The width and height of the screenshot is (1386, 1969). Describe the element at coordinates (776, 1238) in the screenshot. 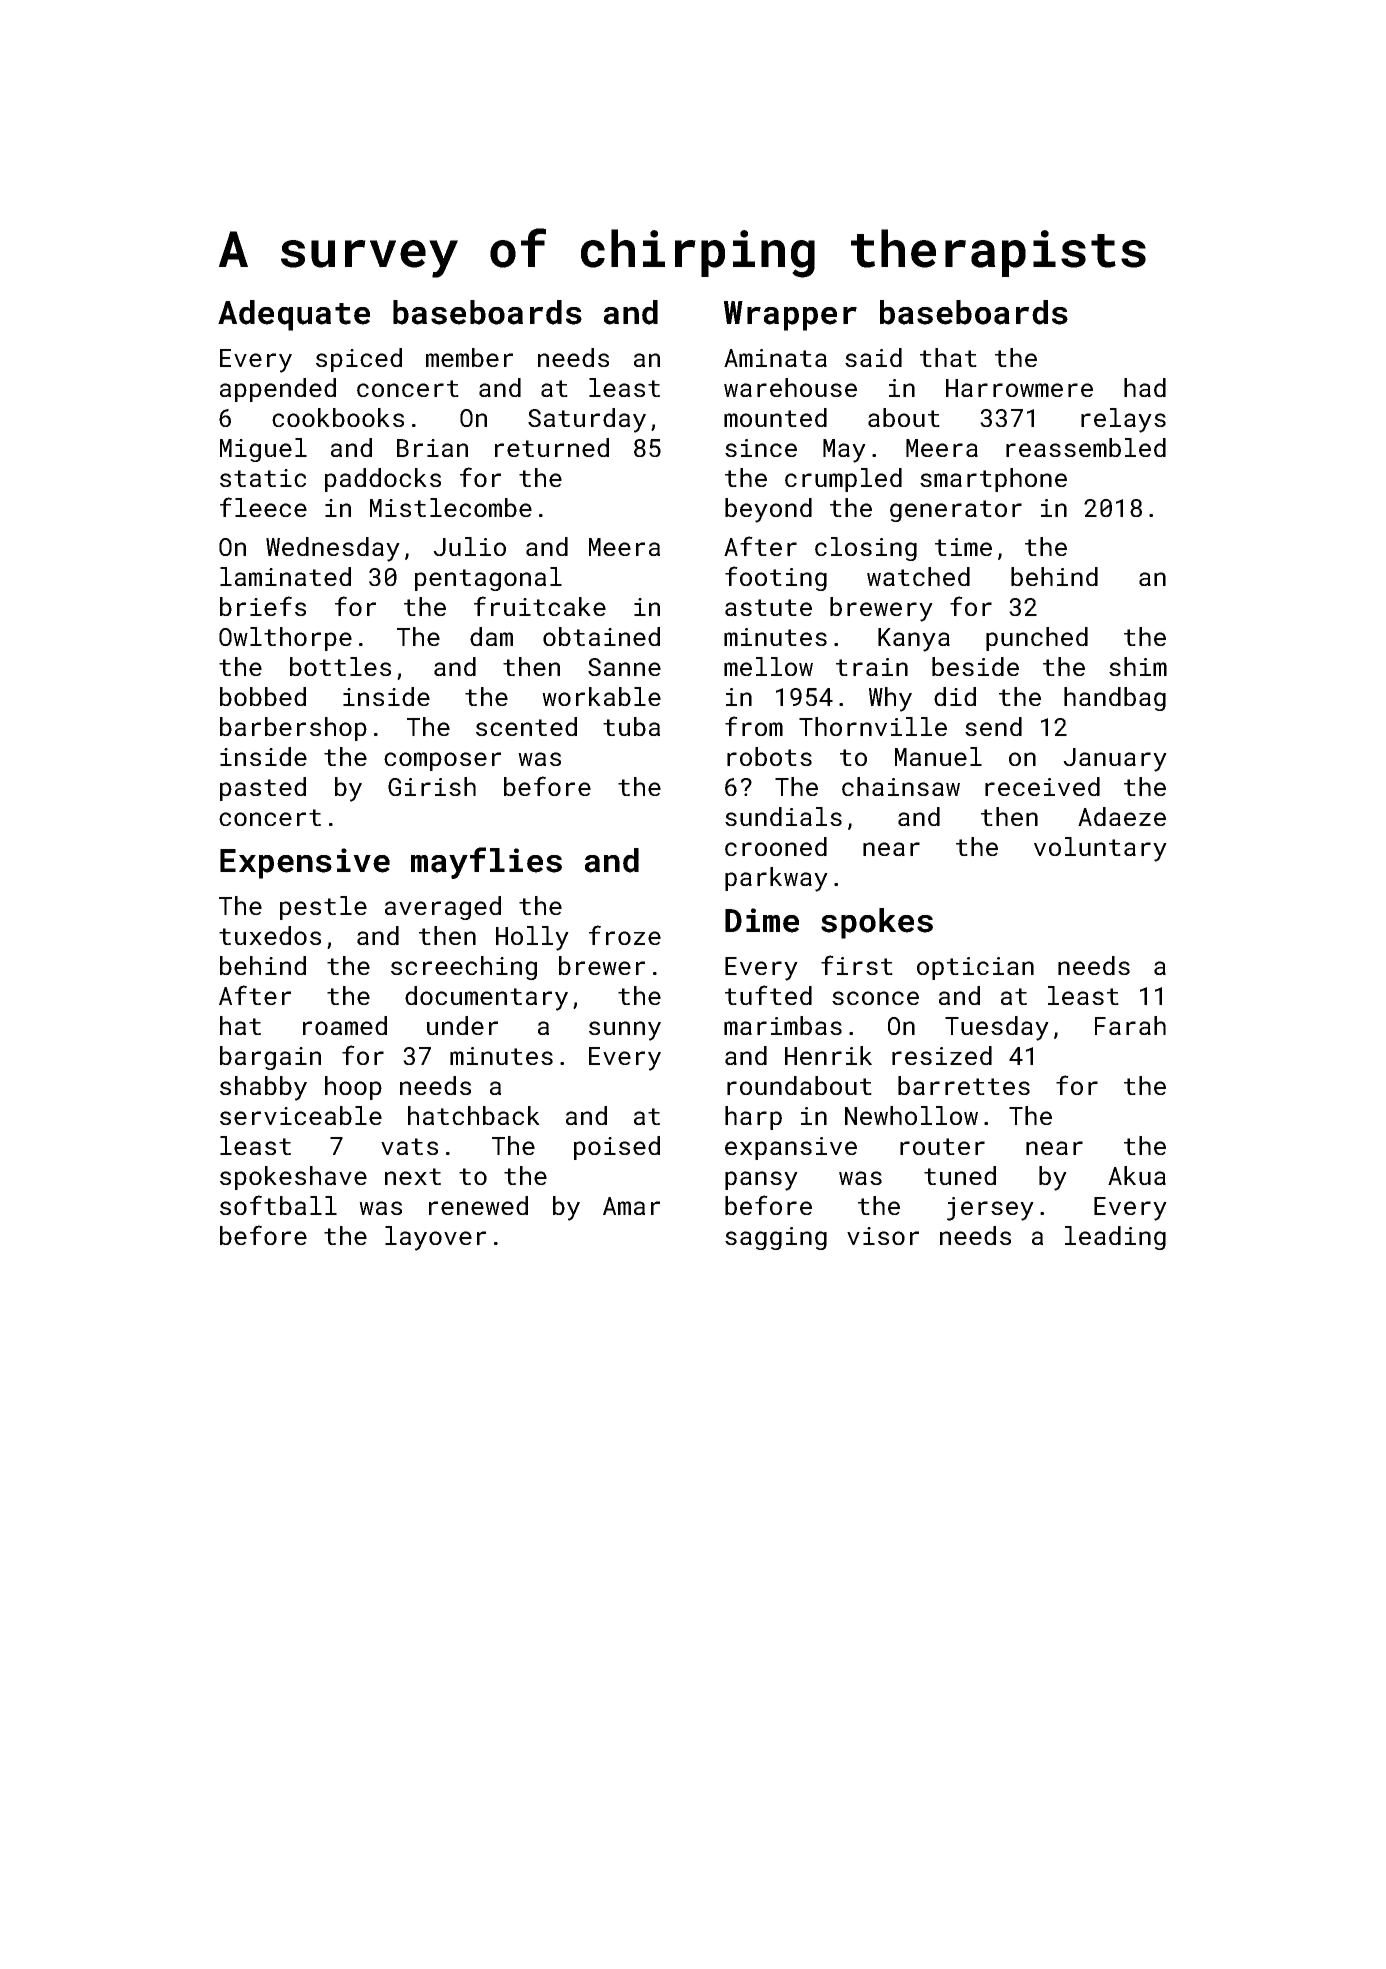

I see `sagging` at that location.
